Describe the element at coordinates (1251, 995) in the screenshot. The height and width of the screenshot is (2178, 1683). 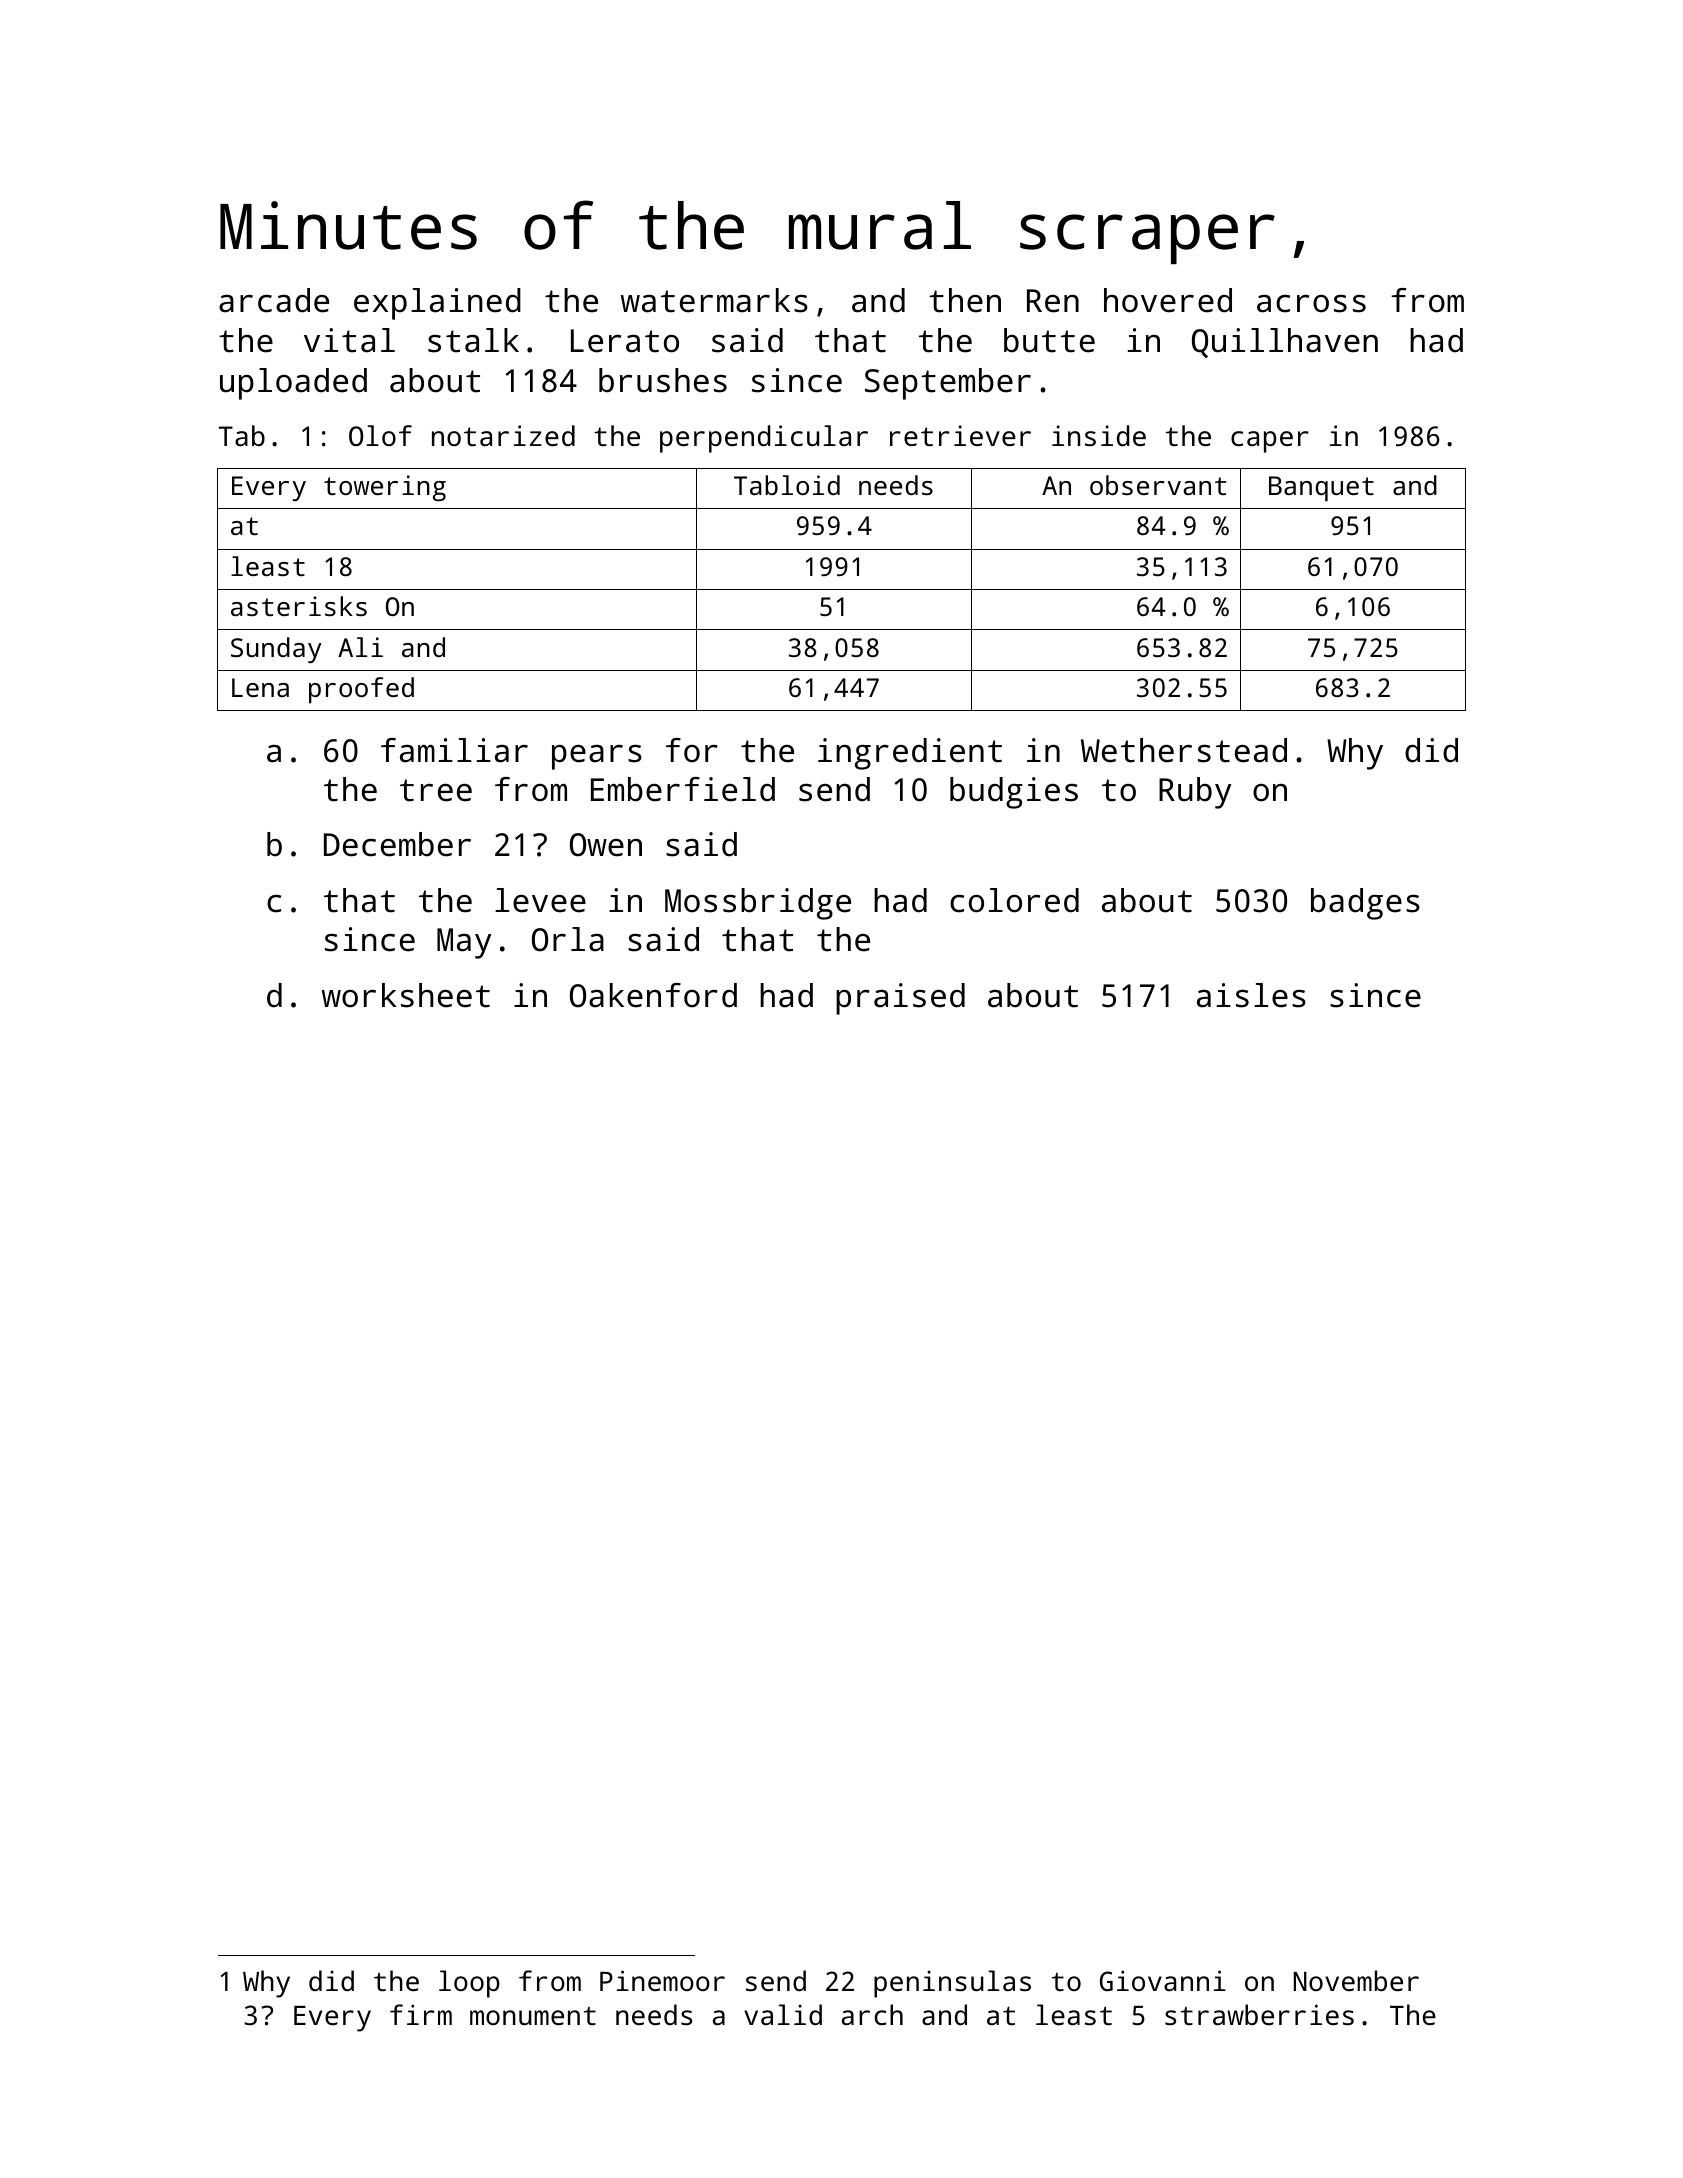
I see `aisles` at that location.
